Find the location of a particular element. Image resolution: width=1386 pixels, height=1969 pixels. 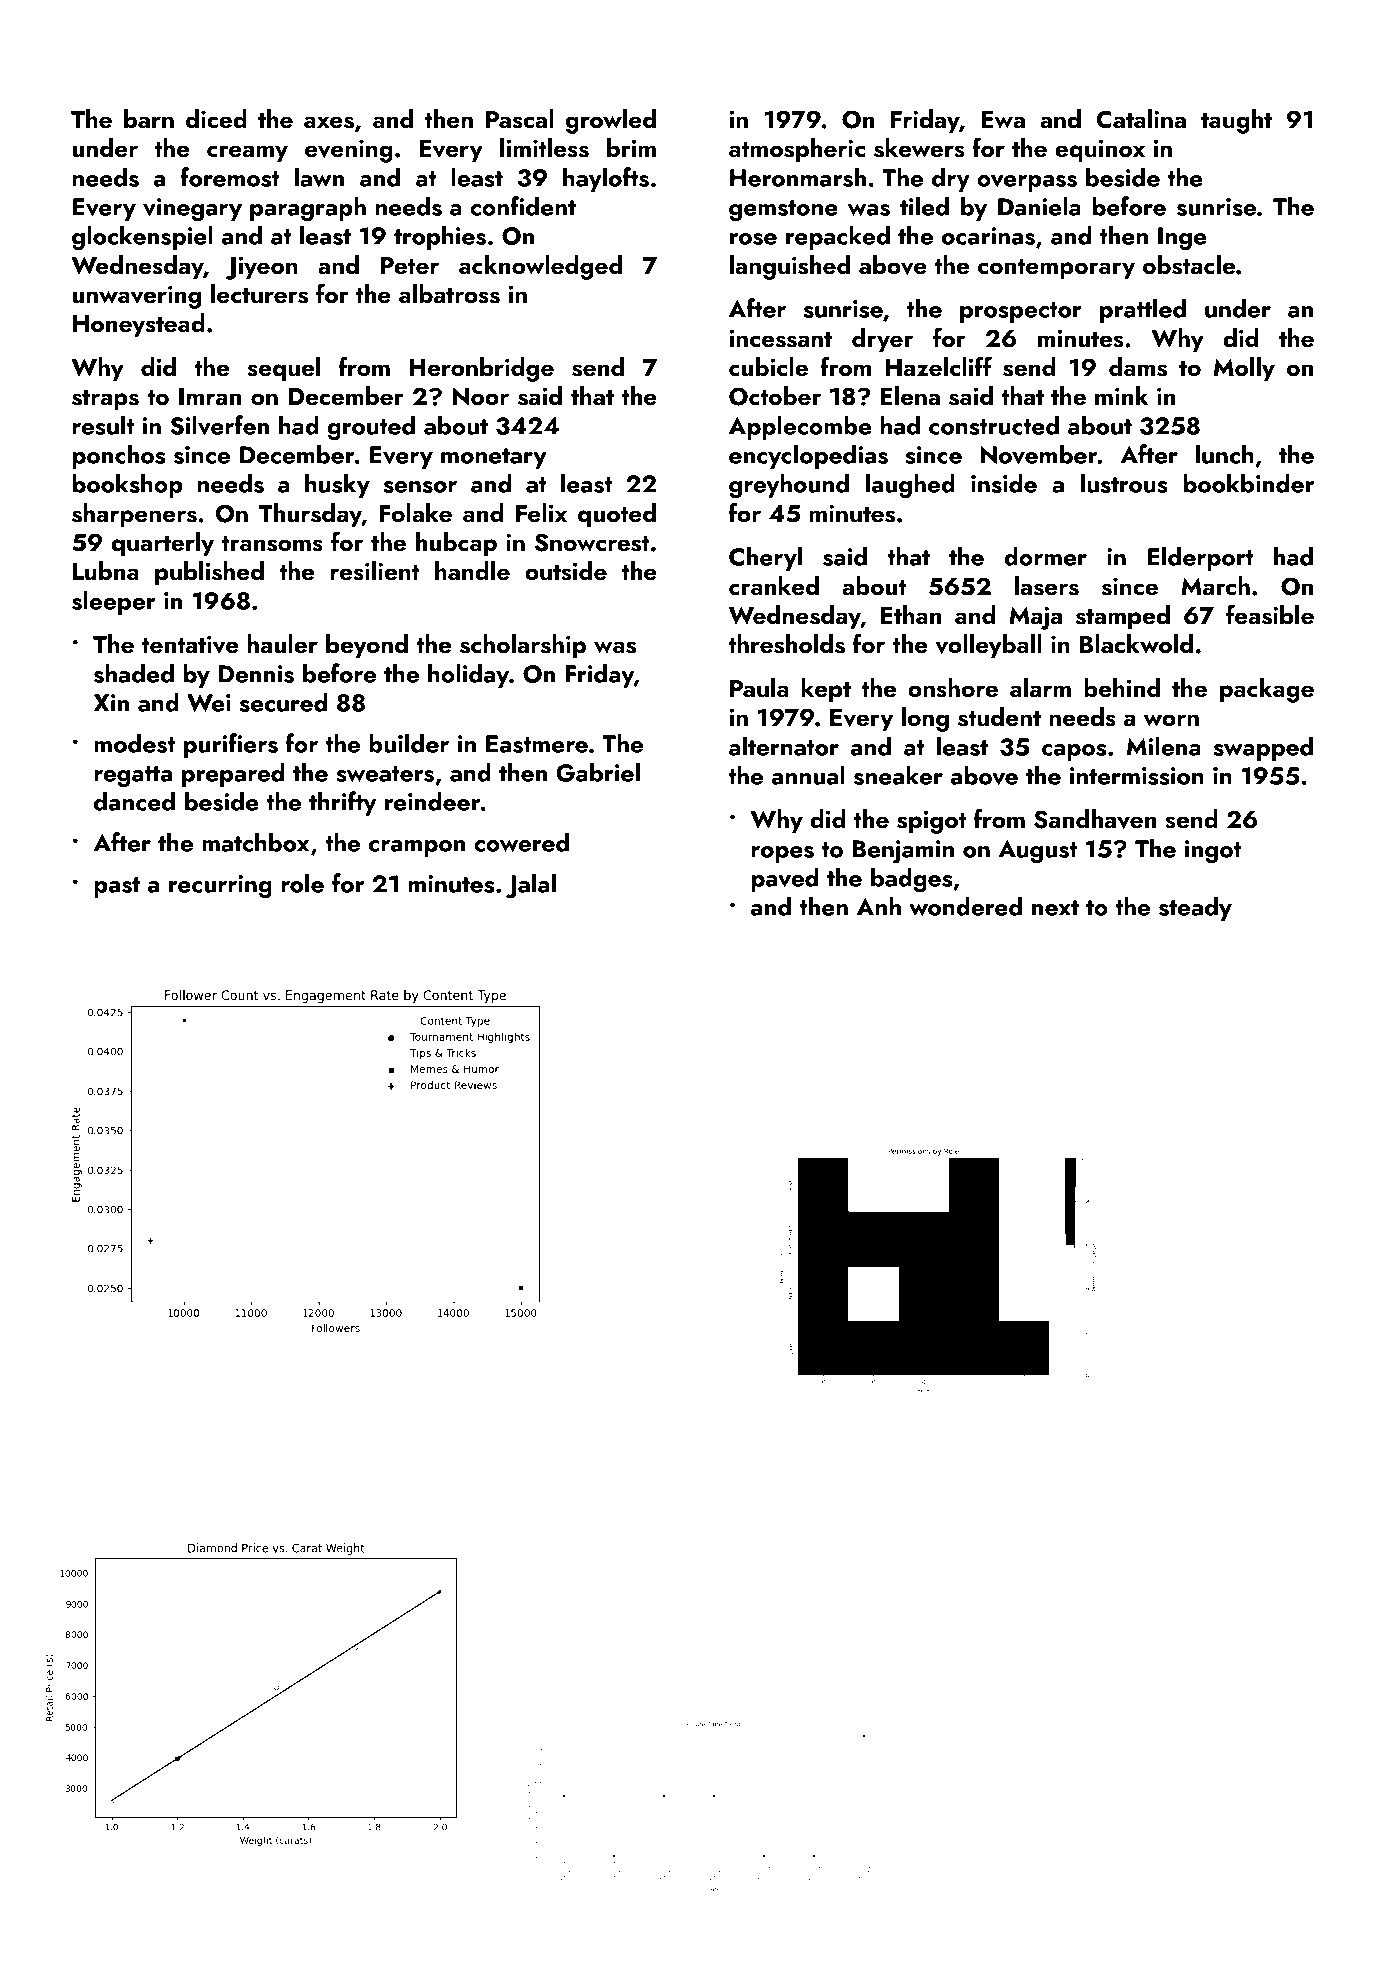

modest is located at coordinates (134, 743).
